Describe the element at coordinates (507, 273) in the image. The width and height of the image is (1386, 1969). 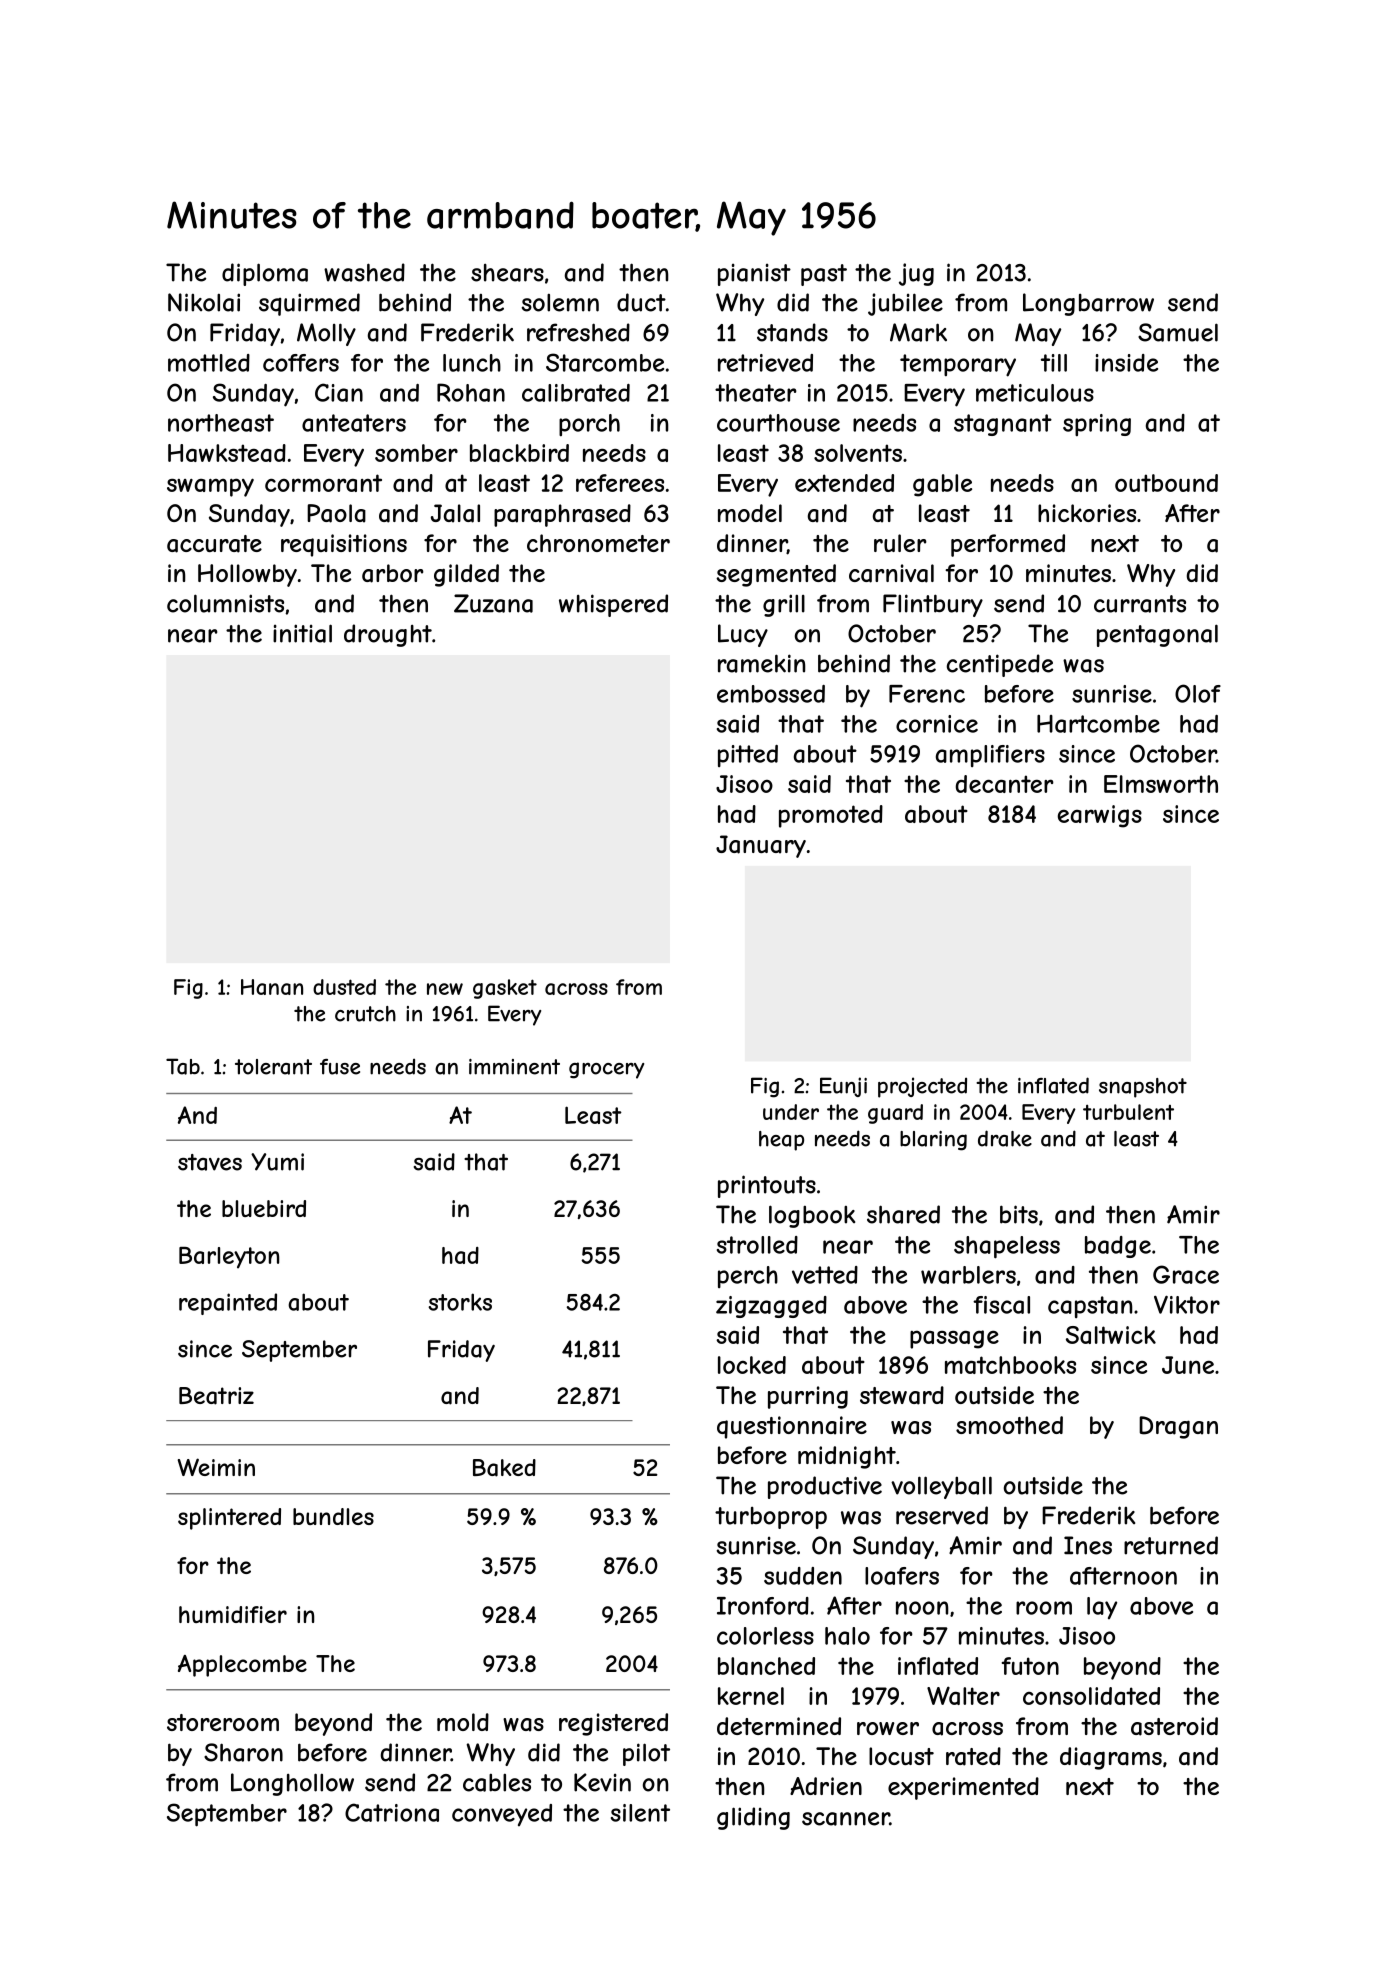
I see `shears` at that location.
